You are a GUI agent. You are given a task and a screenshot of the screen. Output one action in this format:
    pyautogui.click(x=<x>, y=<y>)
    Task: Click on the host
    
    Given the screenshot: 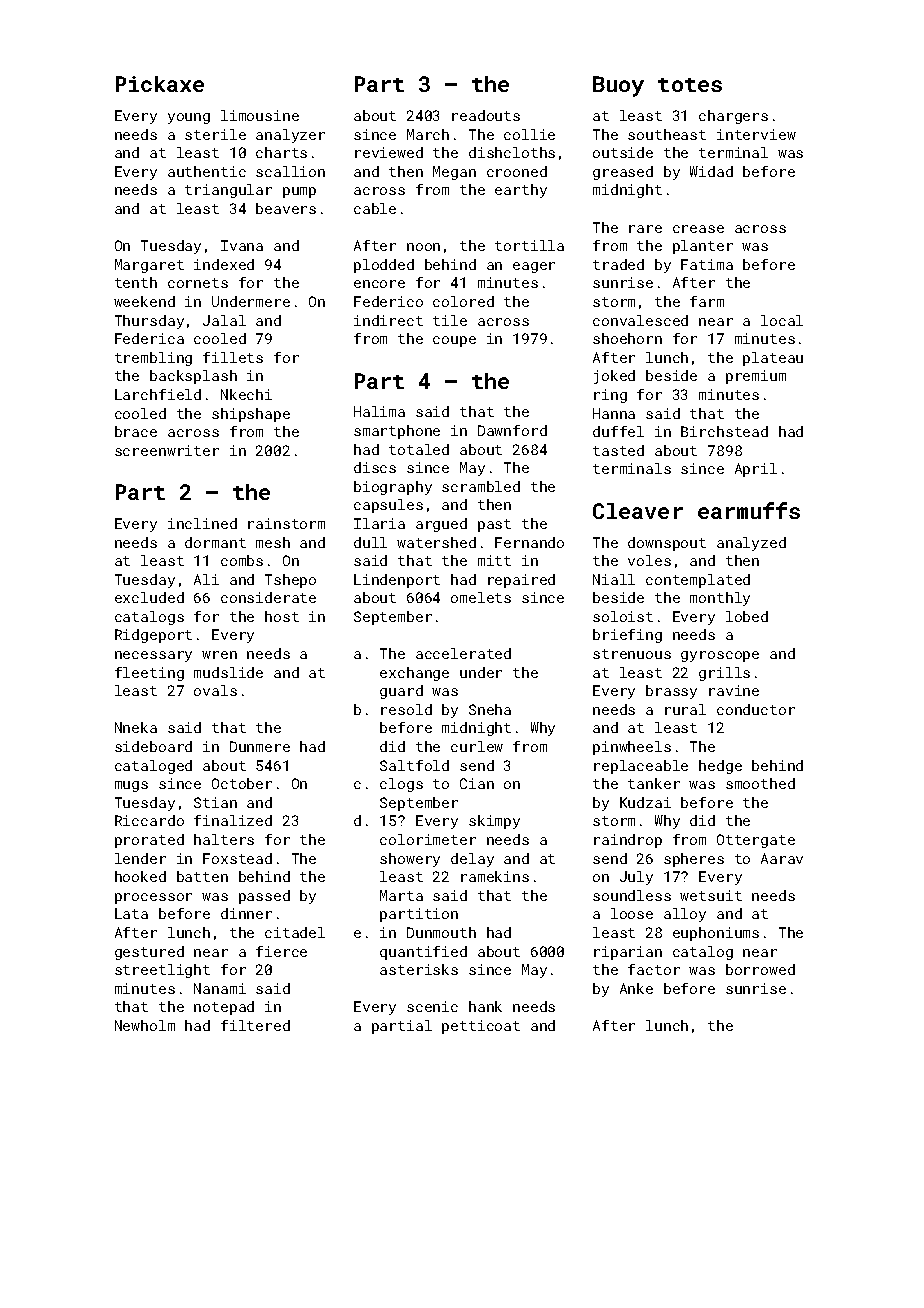 What is the action you would take?
    pyautogui.click(x=282, y=616)
